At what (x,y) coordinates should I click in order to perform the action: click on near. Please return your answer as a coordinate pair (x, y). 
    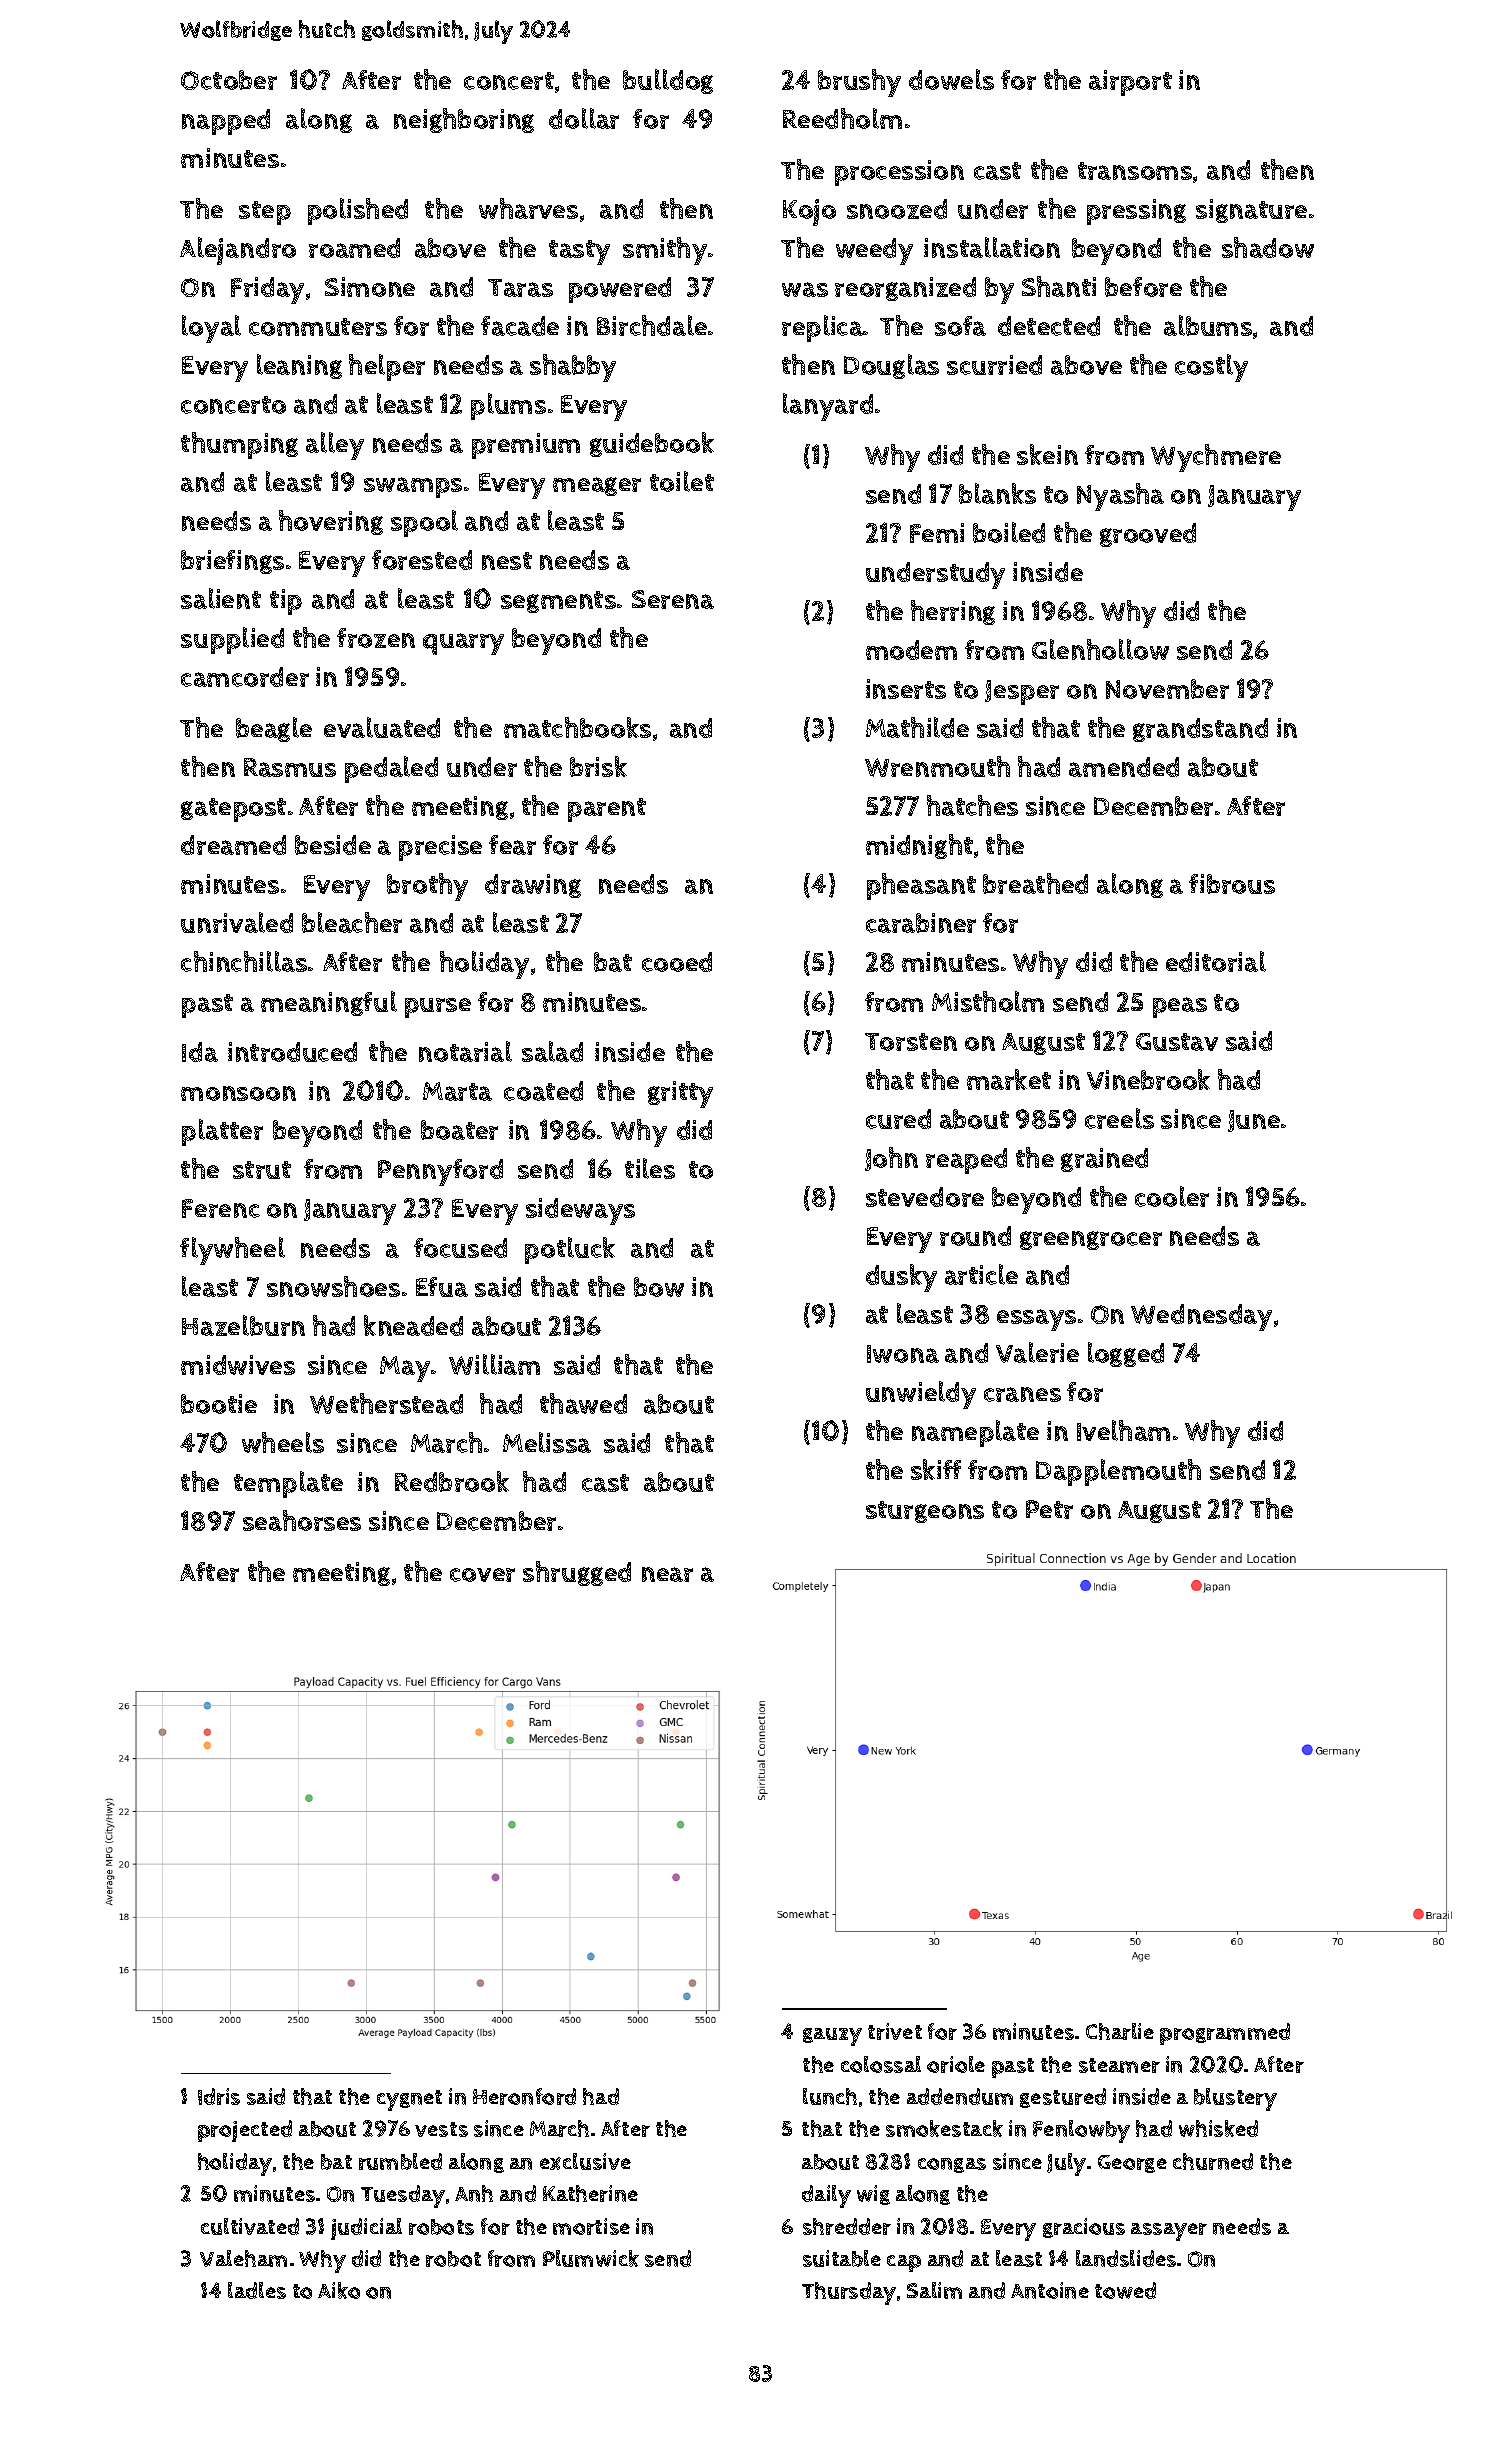
    Looking at the image, I should click on (667, 1574).
